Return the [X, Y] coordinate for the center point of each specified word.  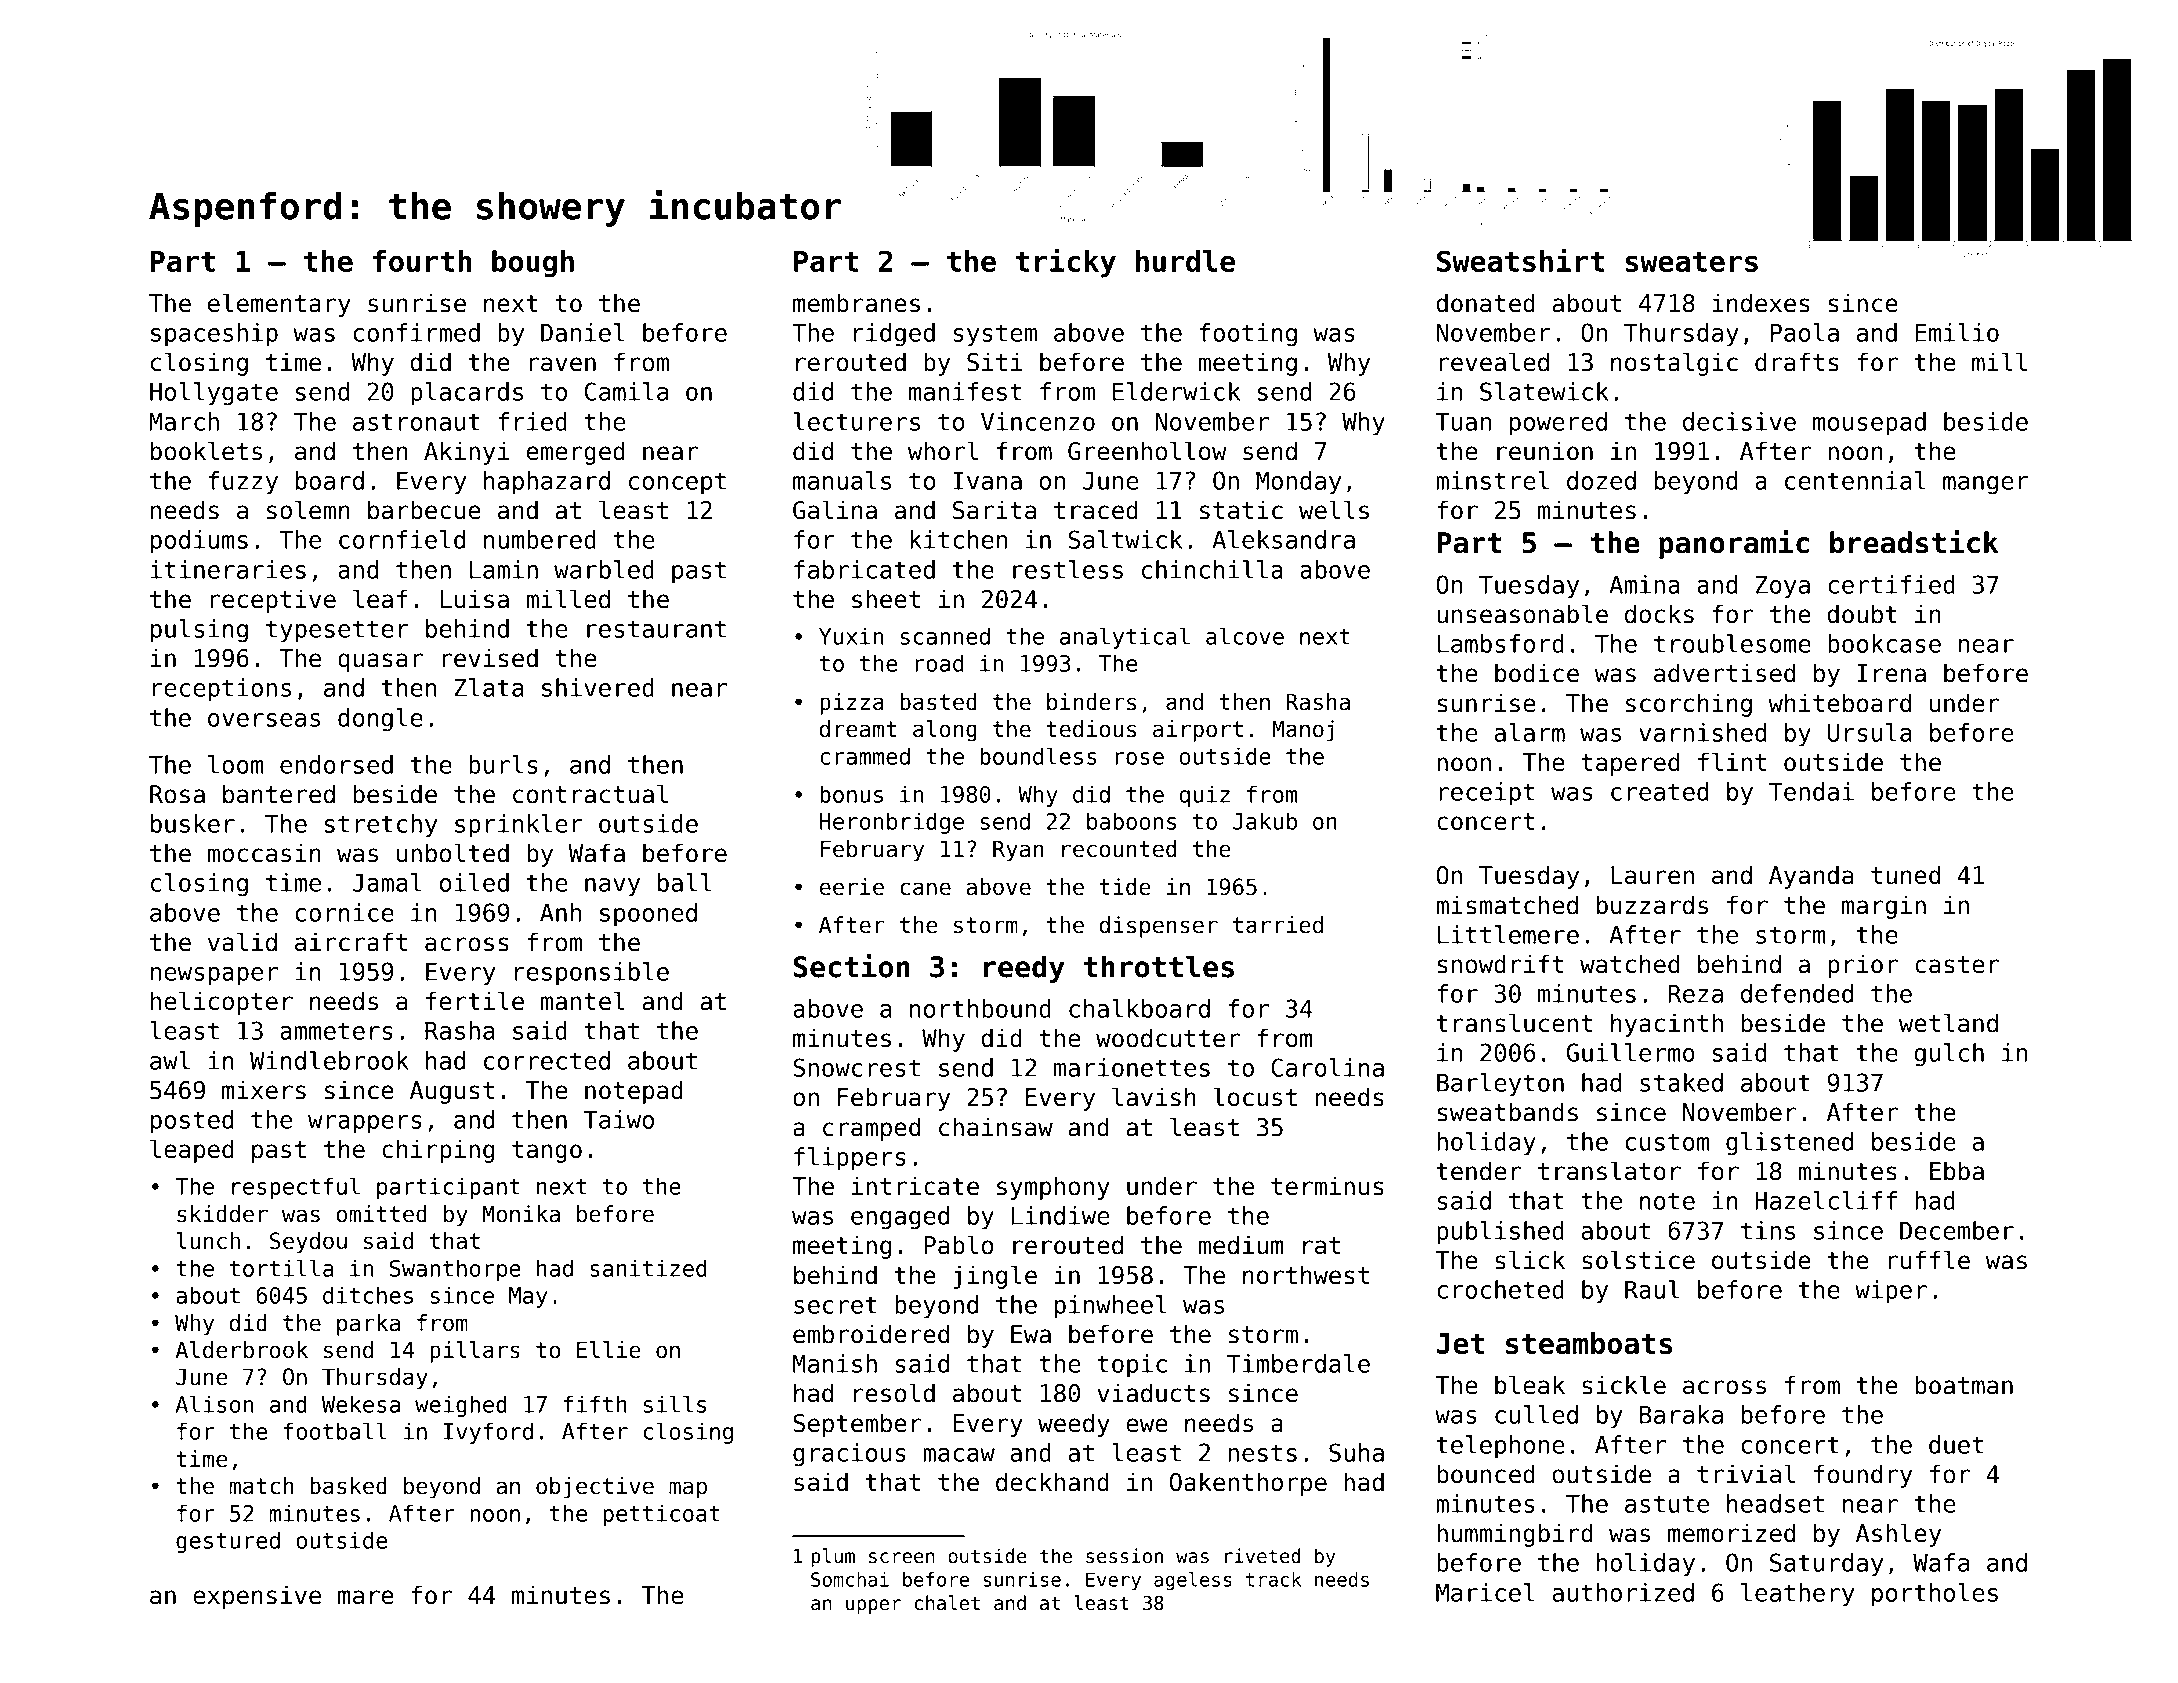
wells [1334, 510]
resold [894, 1393]
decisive [1739, 421]
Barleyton [1500, 1085]
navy [612, 887]
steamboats [1589, 1343]
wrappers [365, 1124]
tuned [1905, 875]
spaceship [214, 335]
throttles [1159, 966]
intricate [915, 1186]
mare [366, 1597]
